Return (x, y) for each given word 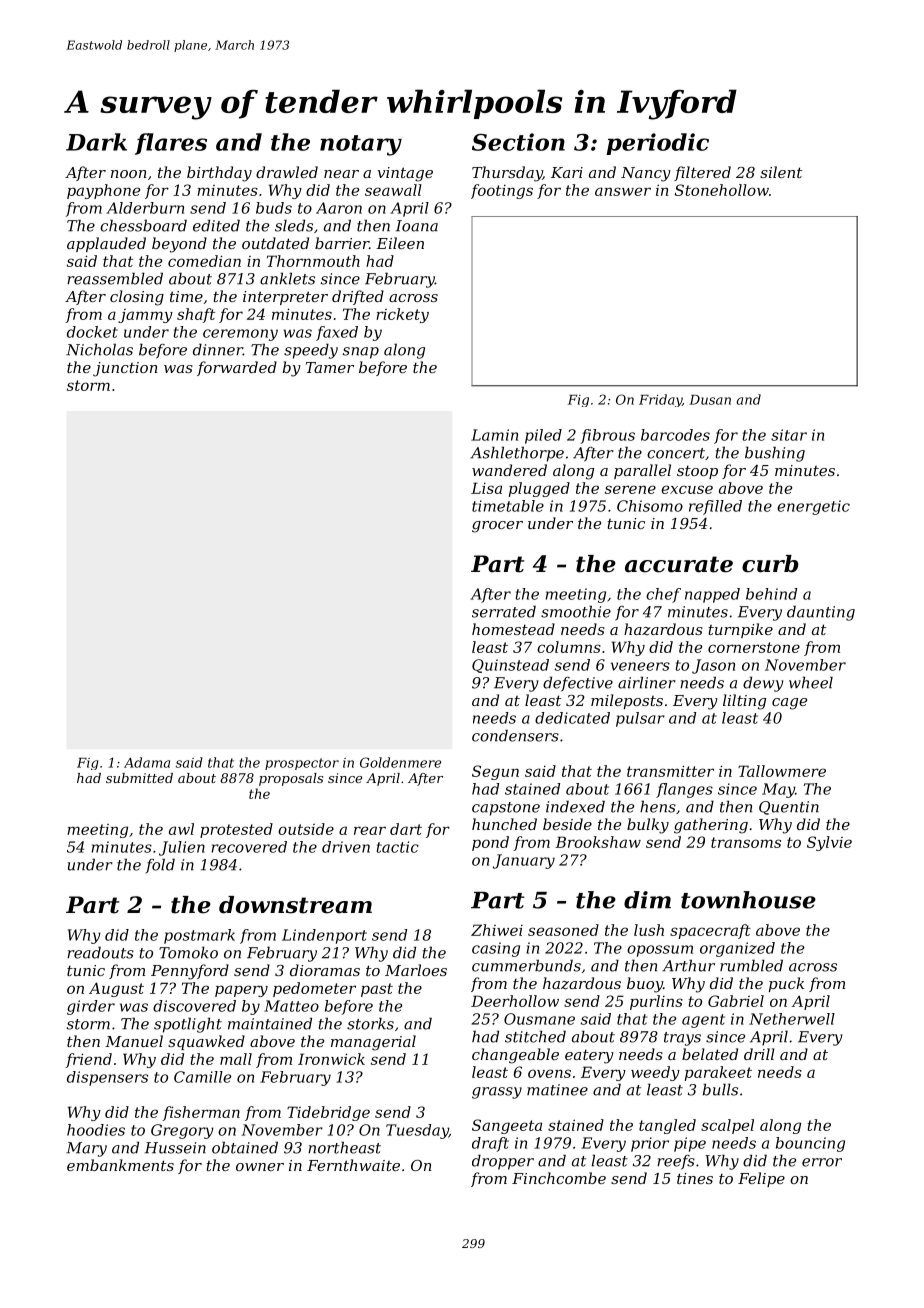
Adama (147, 762)
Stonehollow (722, 190)
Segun (495, 772)
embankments (120, 1165)
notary (361, 145)
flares (171, 144)
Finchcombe (559, 1178)
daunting (821, 613)
